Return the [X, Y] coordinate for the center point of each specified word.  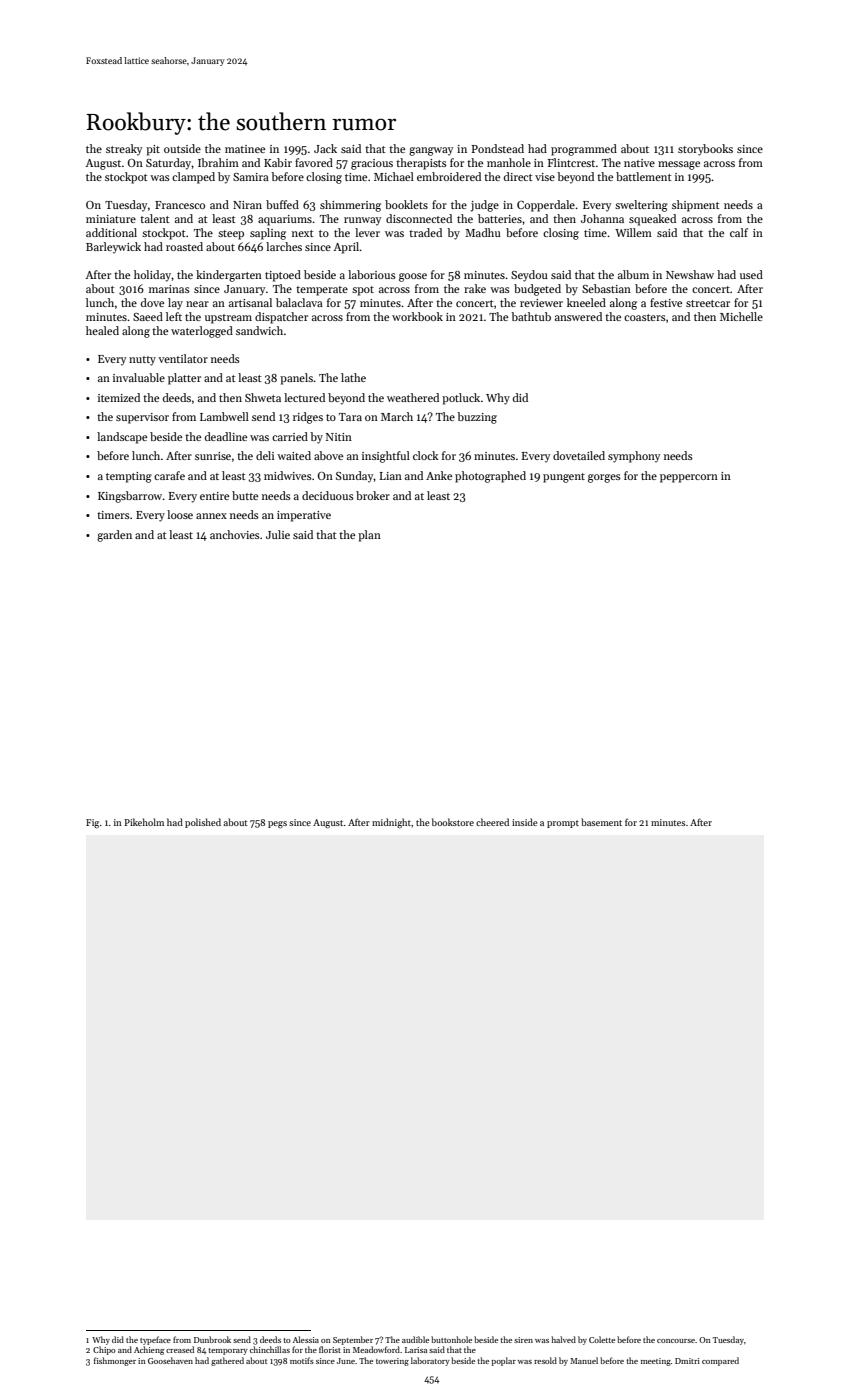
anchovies [235, 534]
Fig [92, 823]
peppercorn [689, 478]
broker [373, 495]
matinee [245, 149]
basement [601, 822]
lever [367, 232]
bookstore [453, 822]
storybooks [705, 150]
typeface [155, 1340]
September [353, 1340]
